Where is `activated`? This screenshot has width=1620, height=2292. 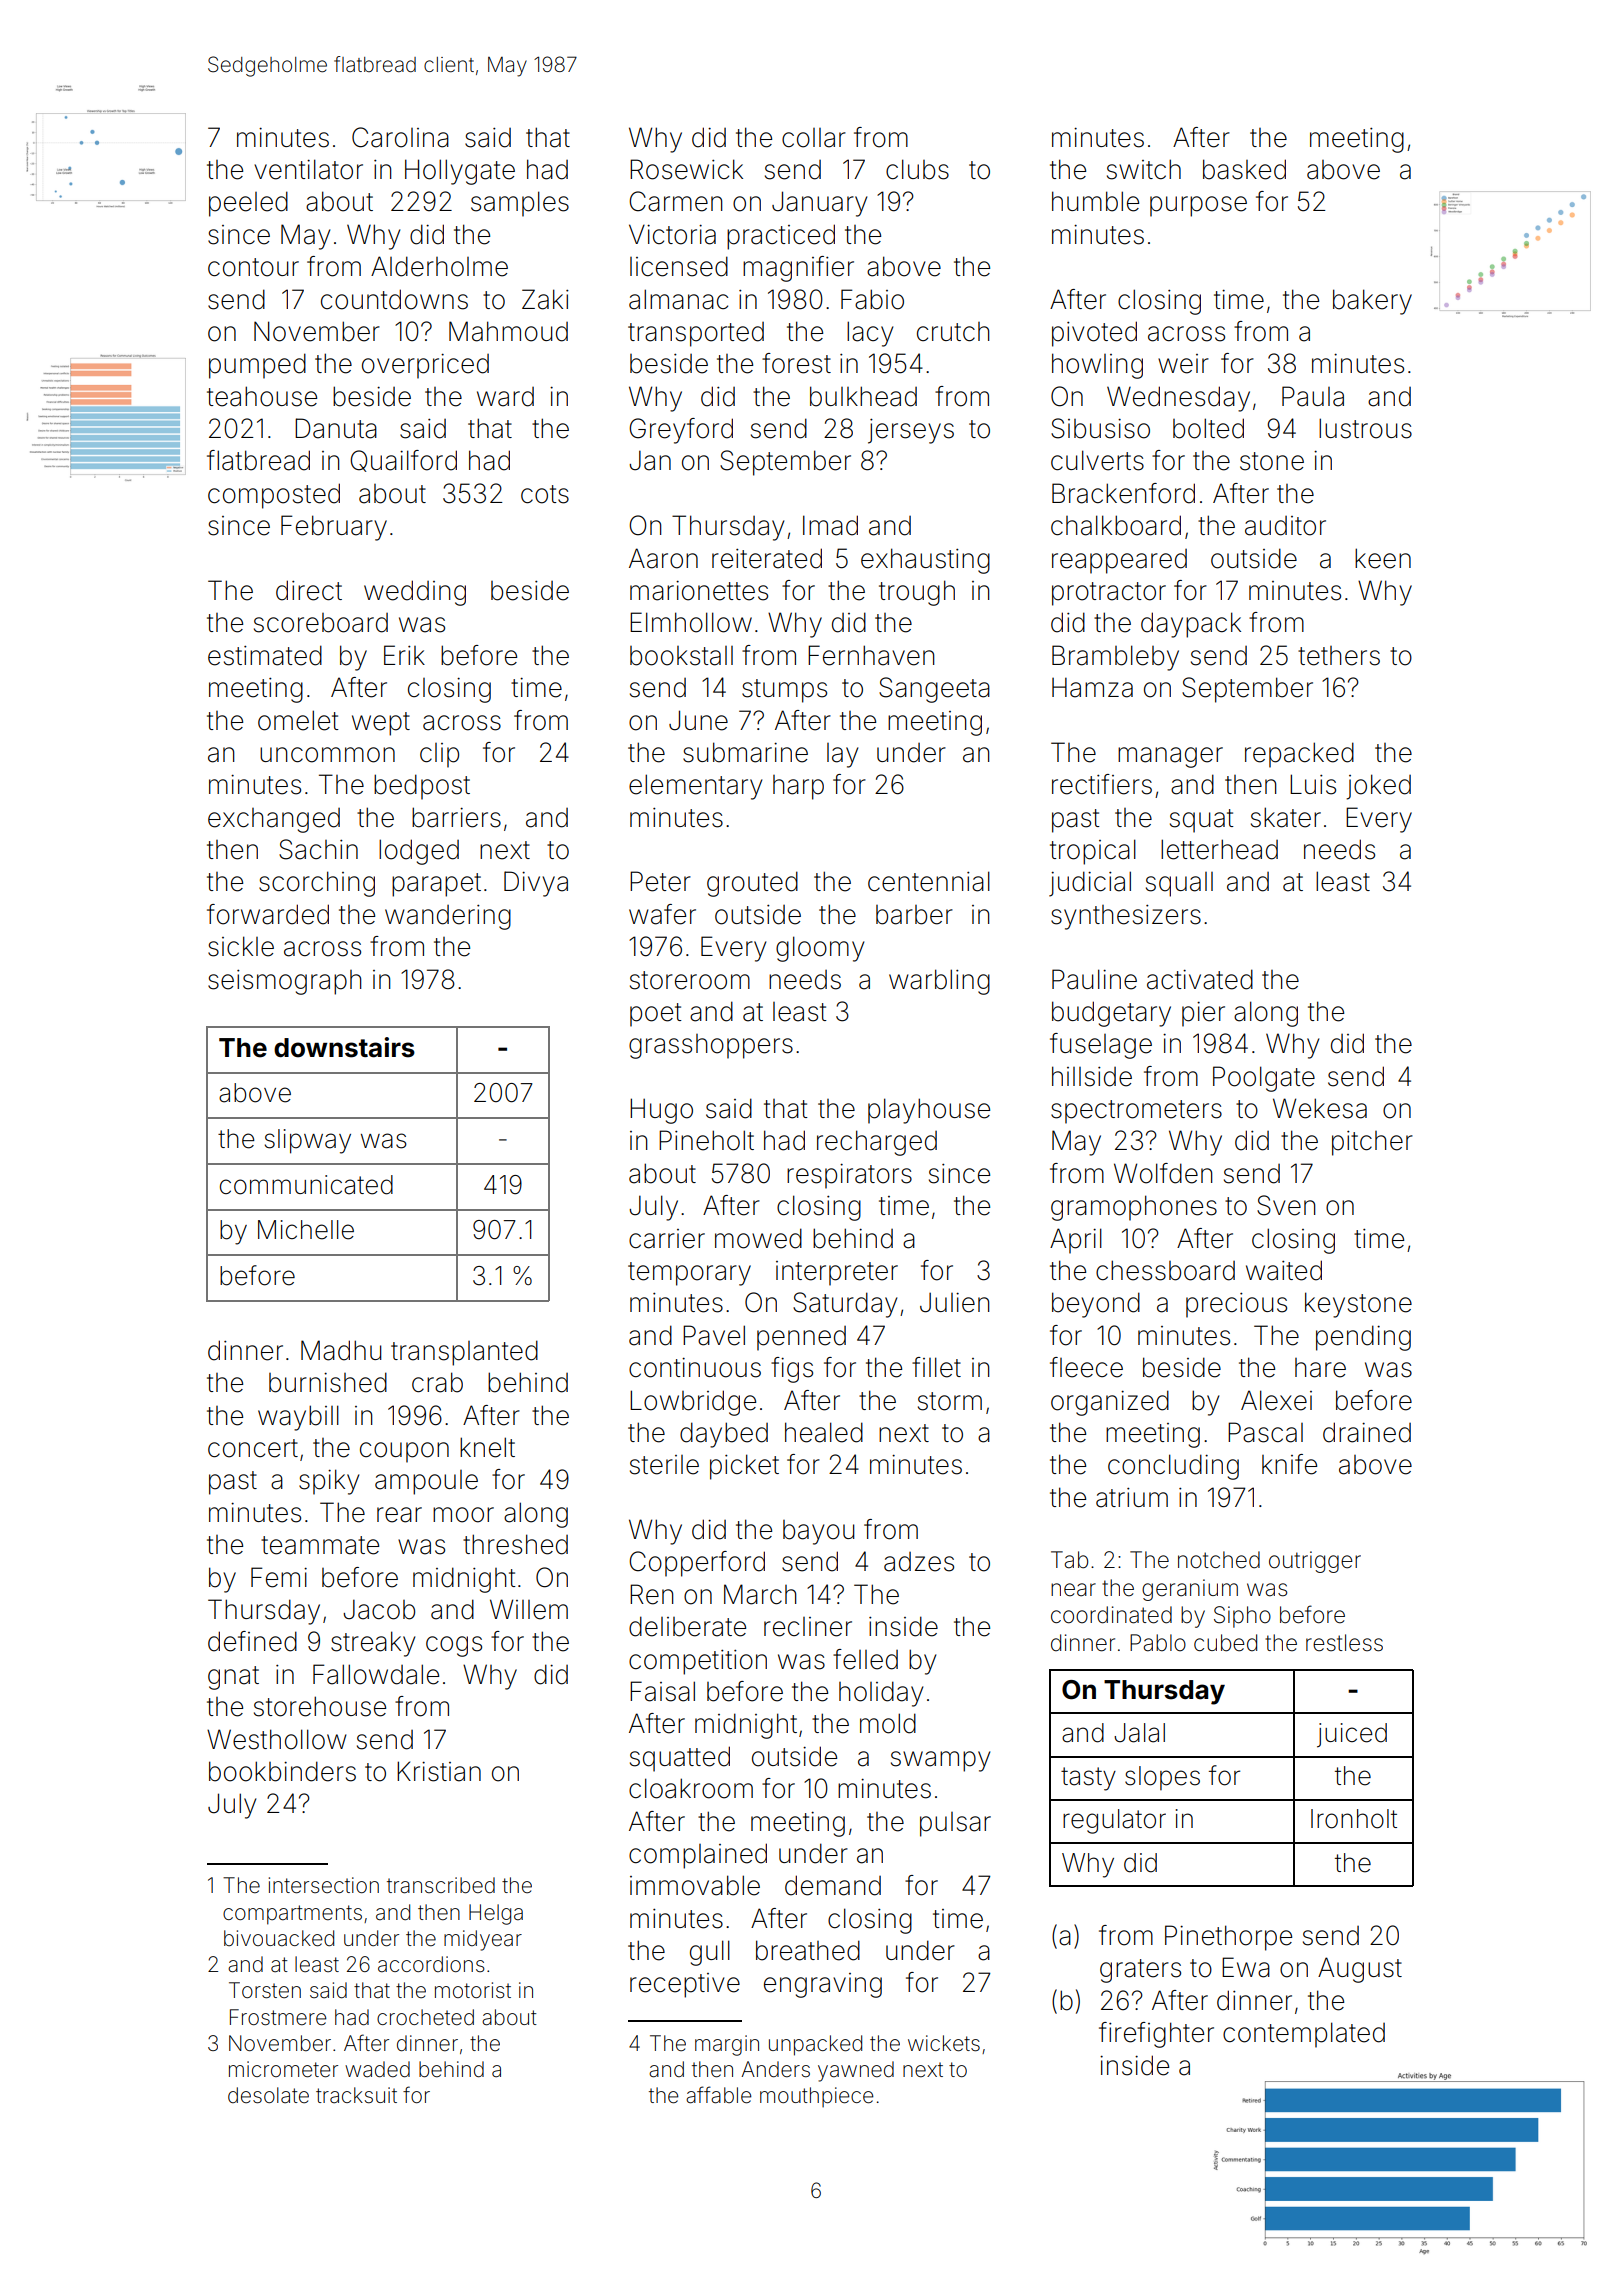
activated is located at coordinates (1200, 979).
